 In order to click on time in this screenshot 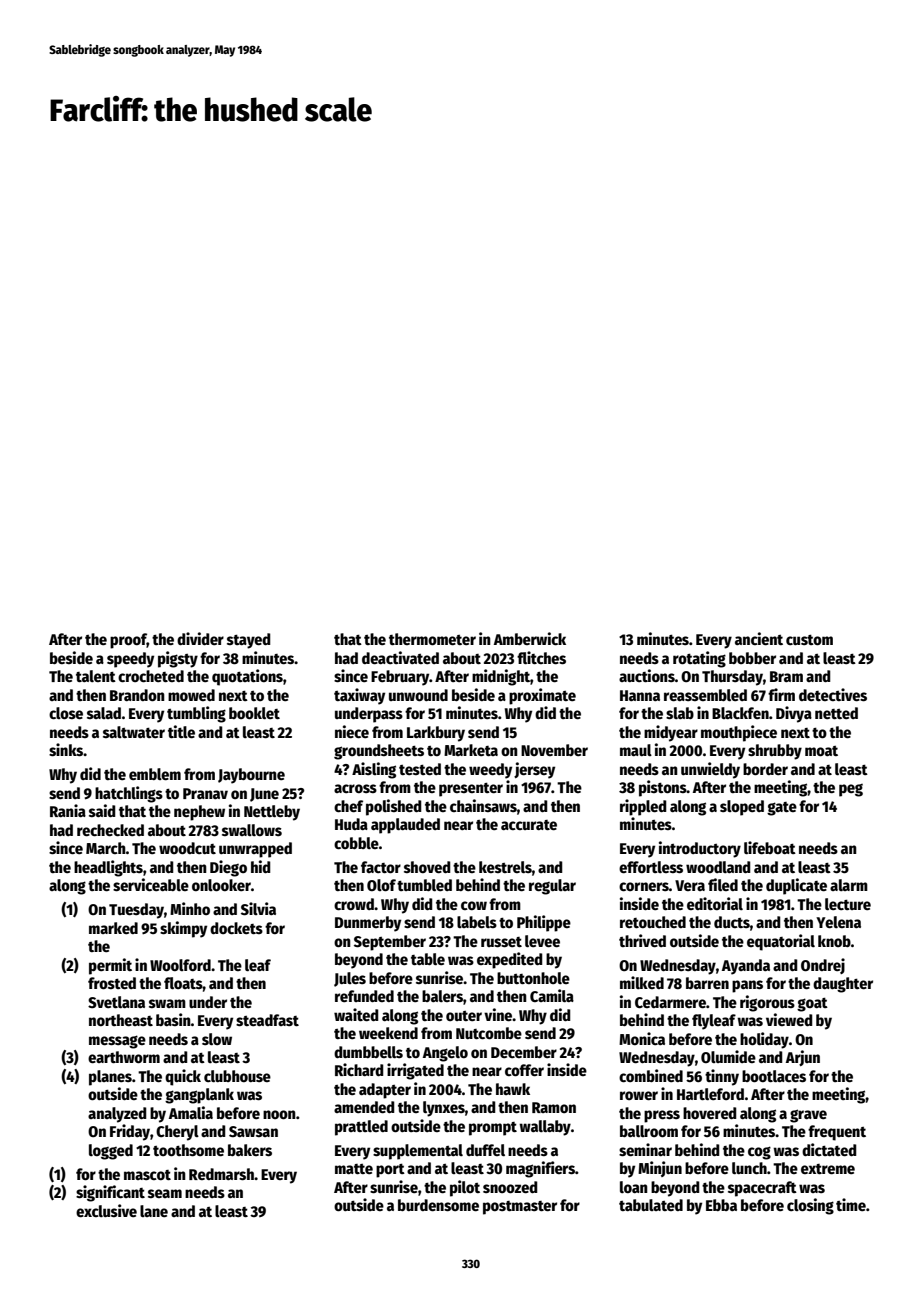, I will do `click(851, 1204)`.
